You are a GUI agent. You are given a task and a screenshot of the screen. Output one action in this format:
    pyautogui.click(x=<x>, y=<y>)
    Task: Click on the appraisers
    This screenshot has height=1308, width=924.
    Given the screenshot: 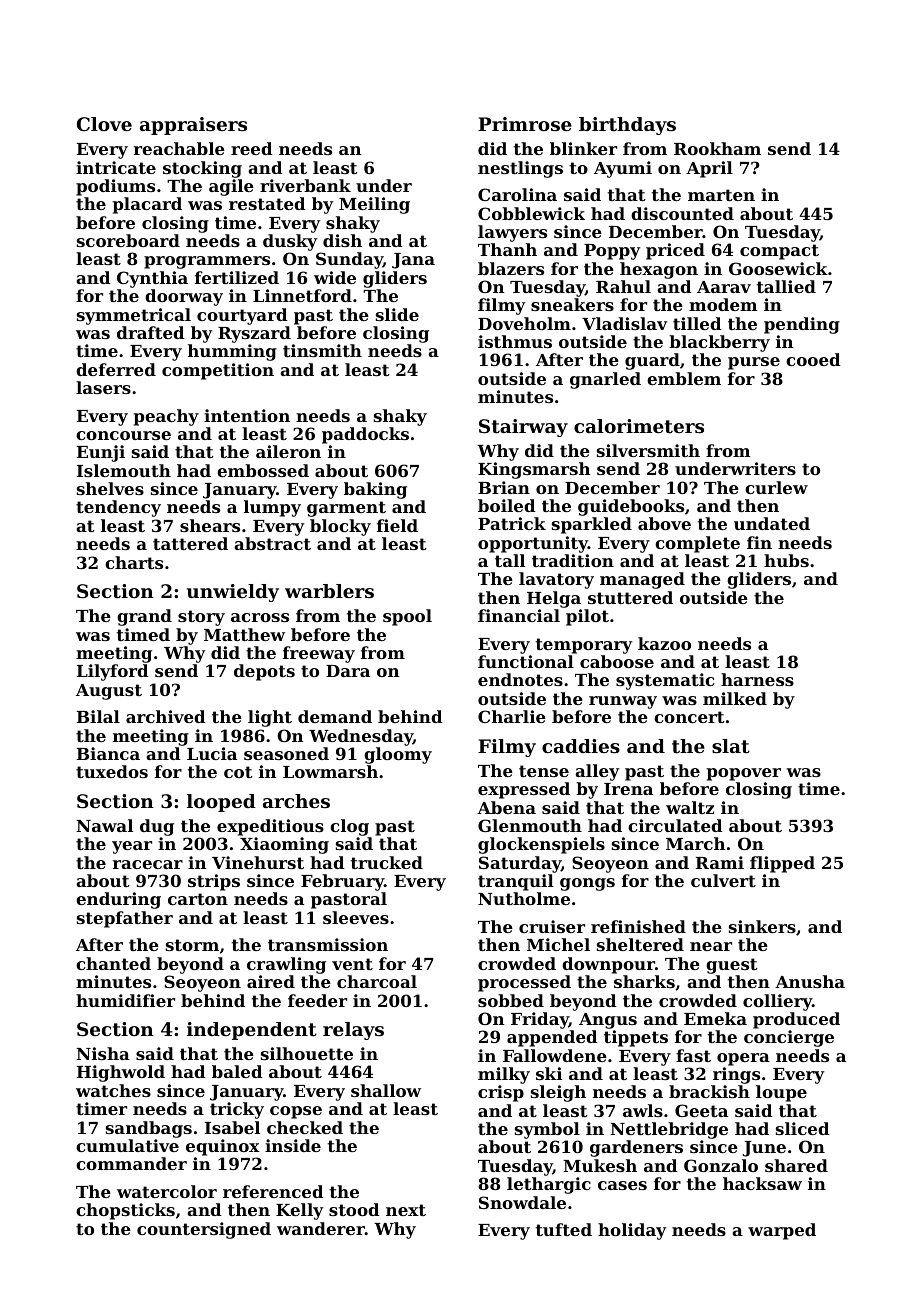 What is the action you would take?
    pyautogui.click(x=193, y=126)
